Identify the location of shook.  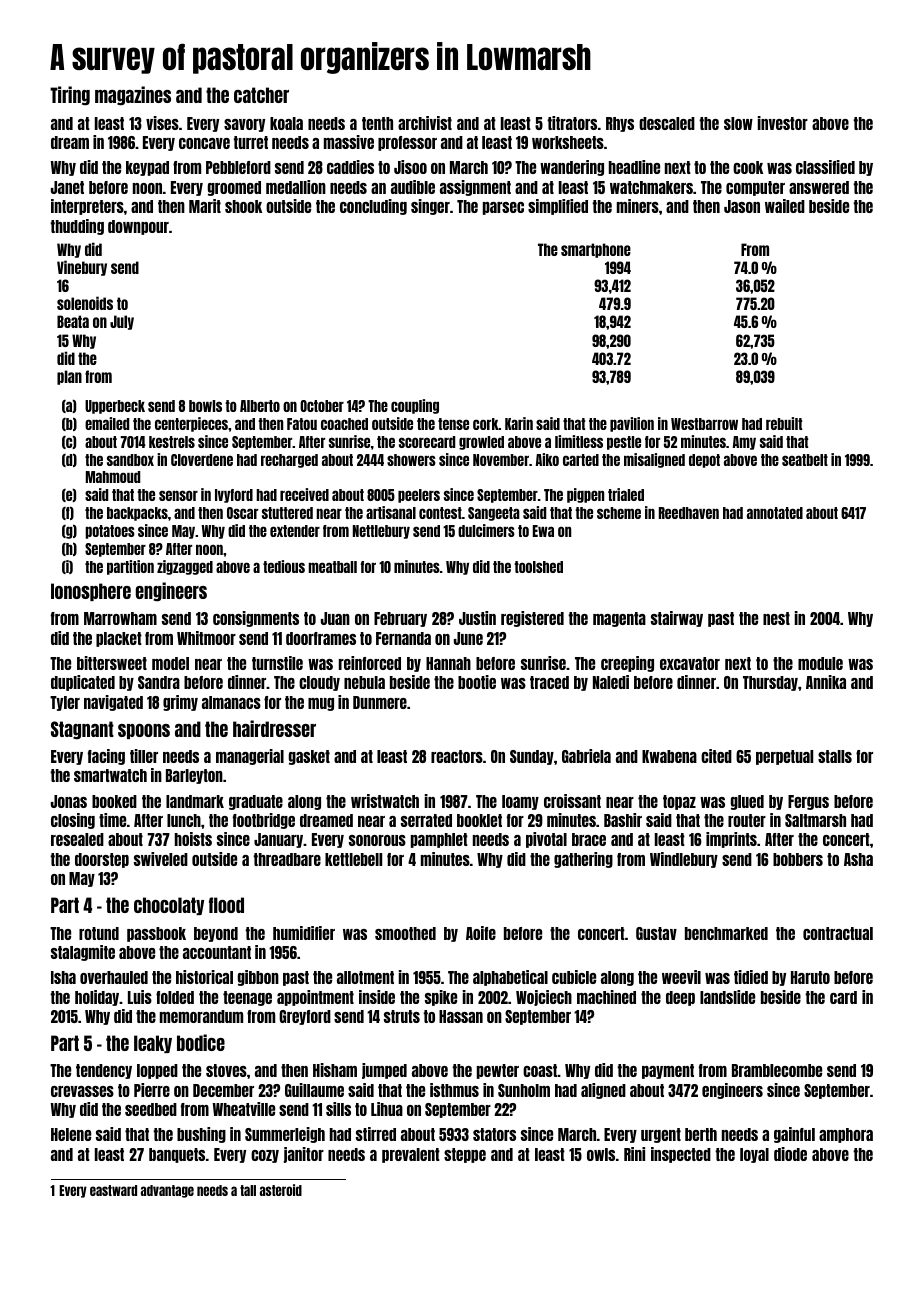
(243, 206).
